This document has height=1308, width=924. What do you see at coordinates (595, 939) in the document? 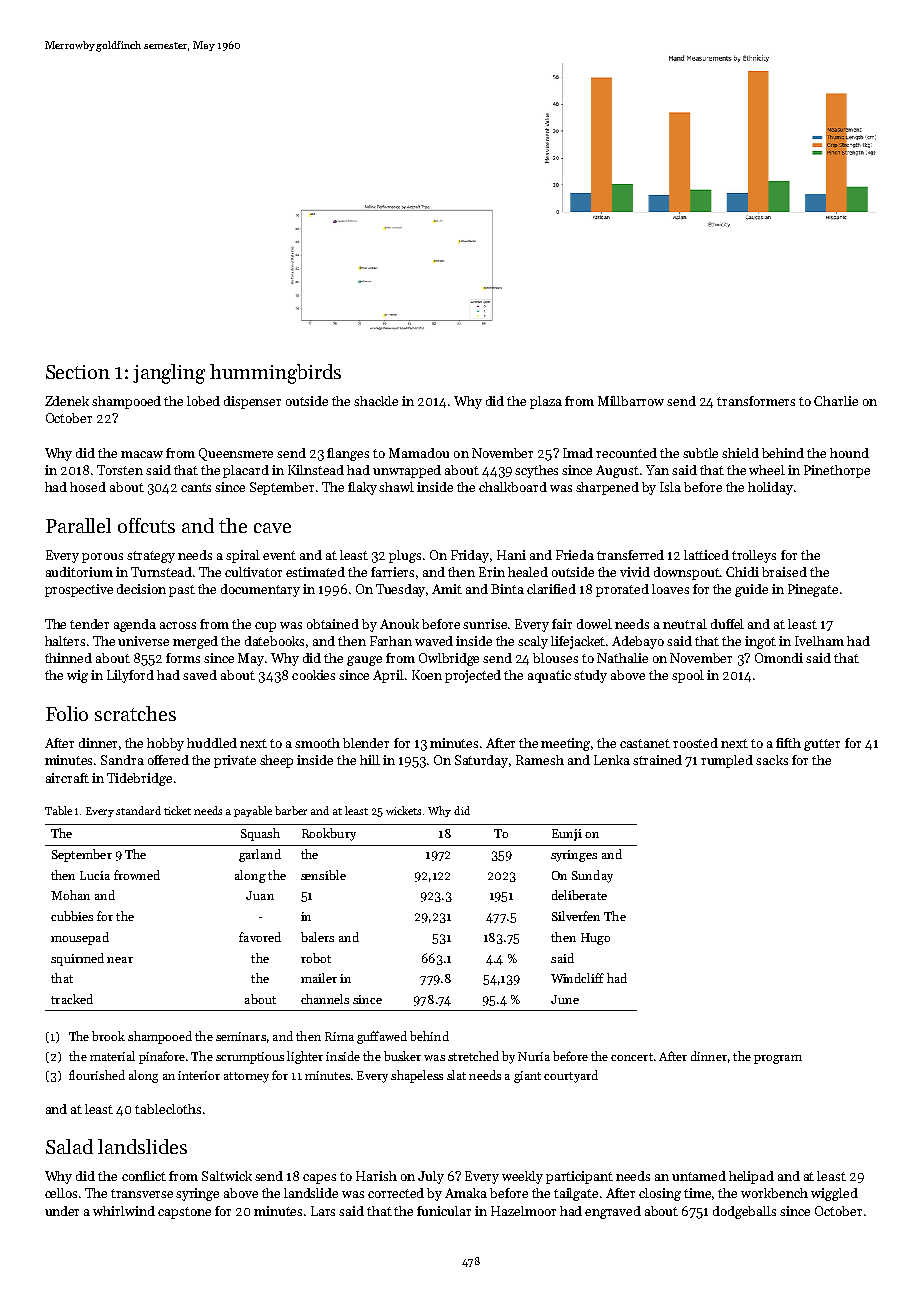
I see `Hugo` at bounding box center [595, 939].
